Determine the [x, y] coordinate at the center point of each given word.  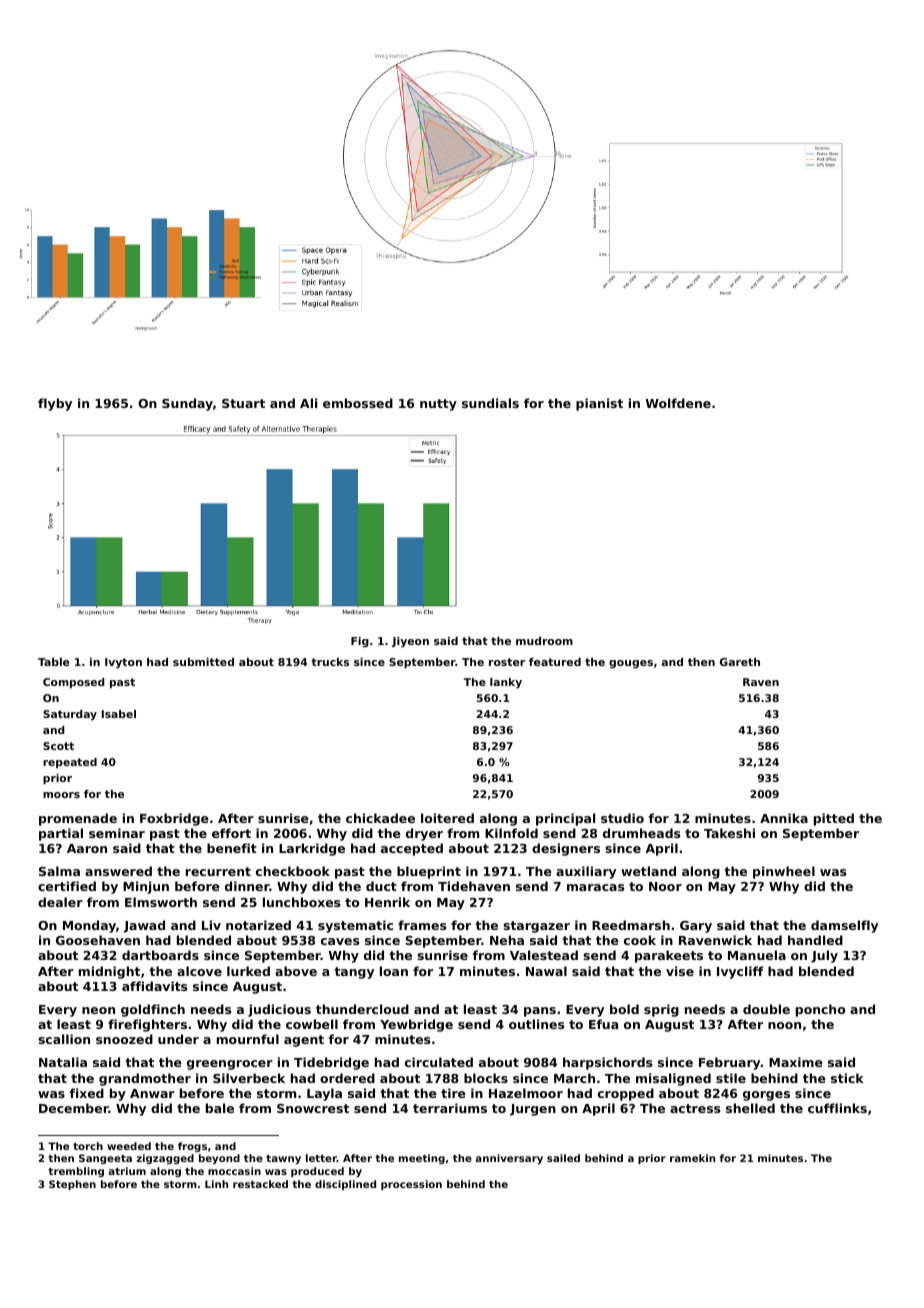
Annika [784, 818]
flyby [55, 404]
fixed [87, 1093]
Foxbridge [174, 819]
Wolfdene [678, 403]
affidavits [154, 986]
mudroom [544, 641]
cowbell [312, 1024]
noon [784, 1025]
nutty [438, 405]
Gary [696, 927]
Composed [74, 683]
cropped [626, 1094]
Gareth [740, 662]
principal [565, 819]
